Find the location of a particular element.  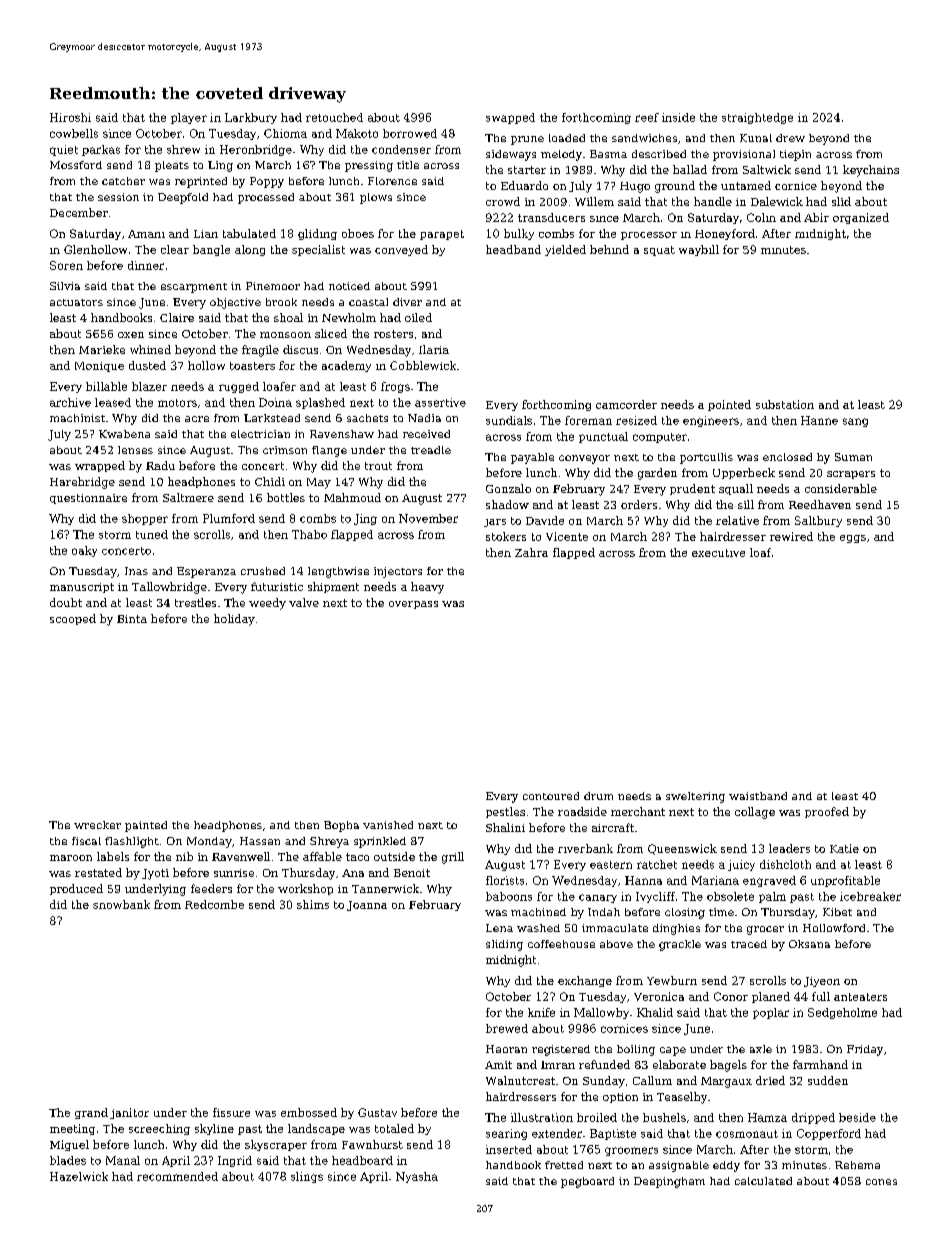

headband is located at coordinates (513, 249).
